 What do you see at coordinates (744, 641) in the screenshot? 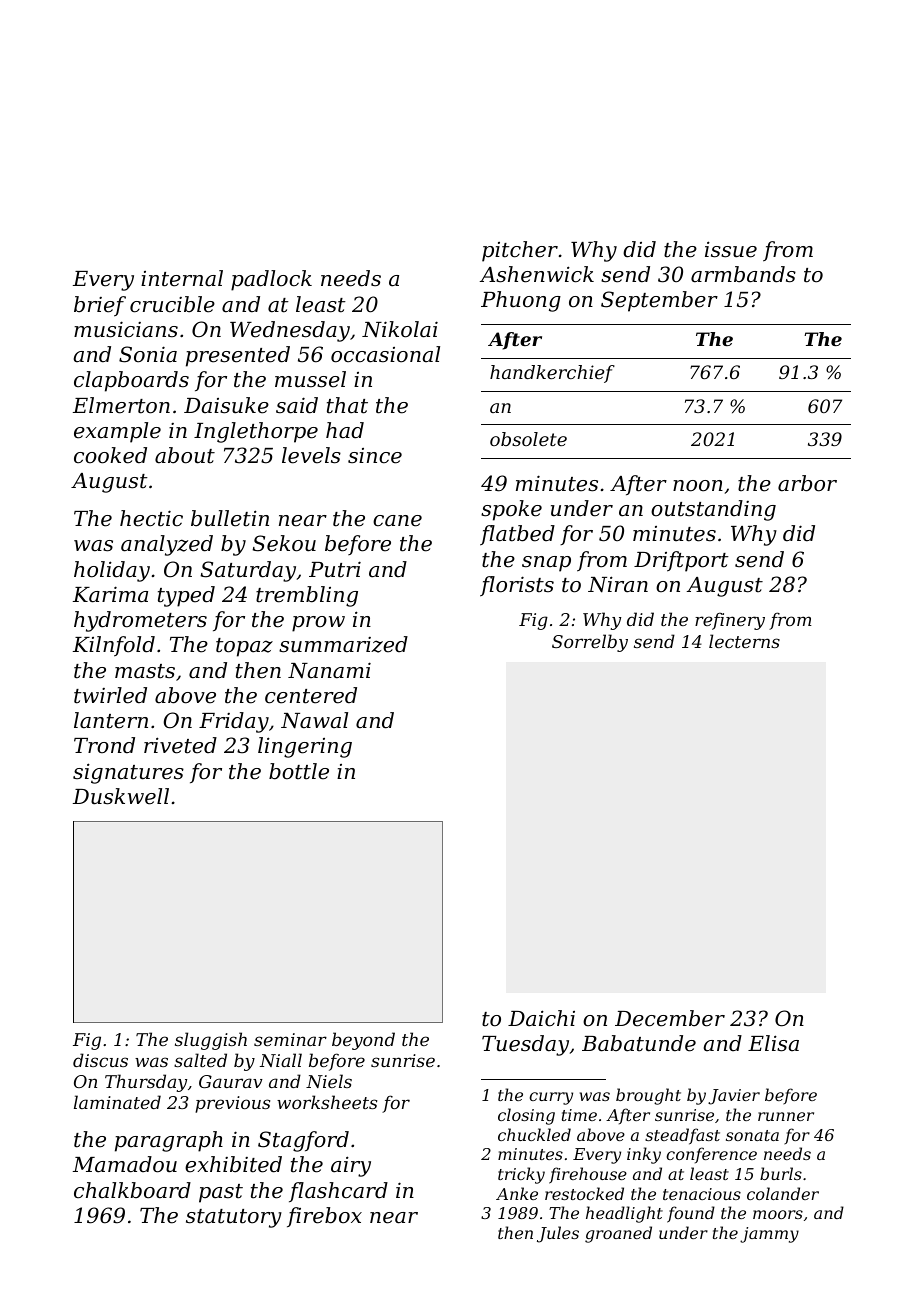
I see `lecterns` at bounding box center [744, 641].
